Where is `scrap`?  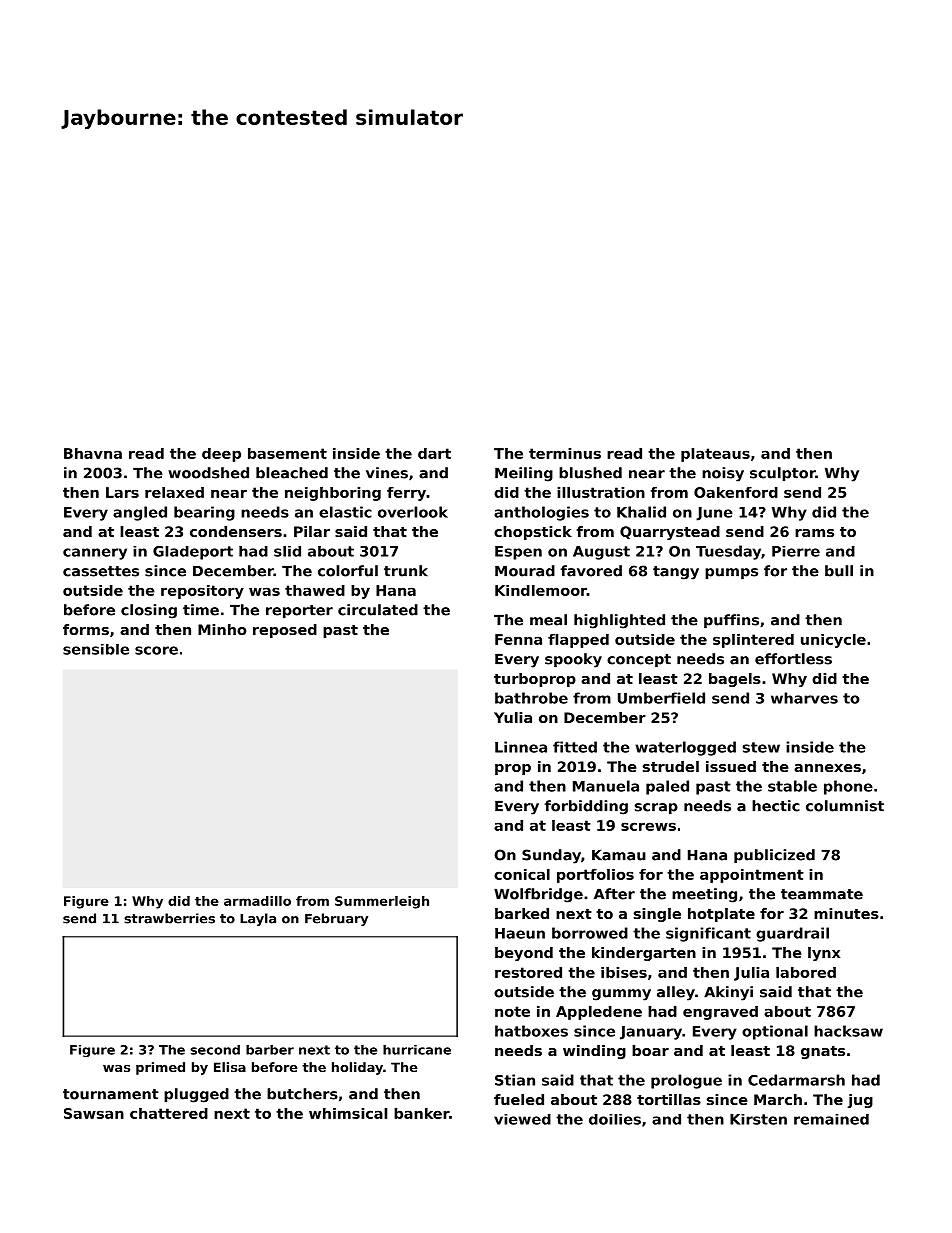 scrap is located at coordinates (656, 809).
